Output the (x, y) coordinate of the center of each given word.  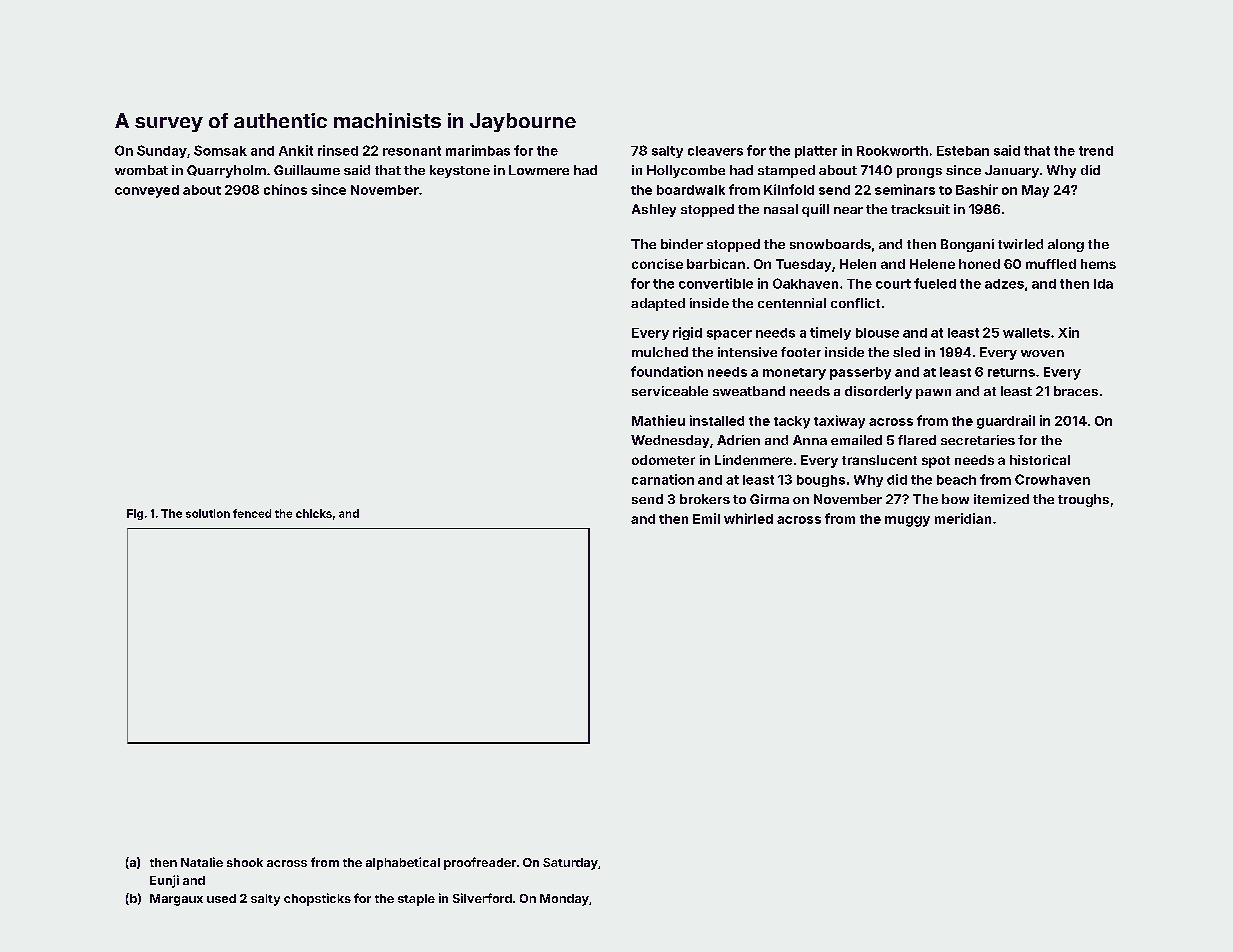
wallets (1026, 333)
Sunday (162, 151)
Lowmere (539, 170)
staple (416, 900)
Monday (564, 900)
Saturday (570, 864)
